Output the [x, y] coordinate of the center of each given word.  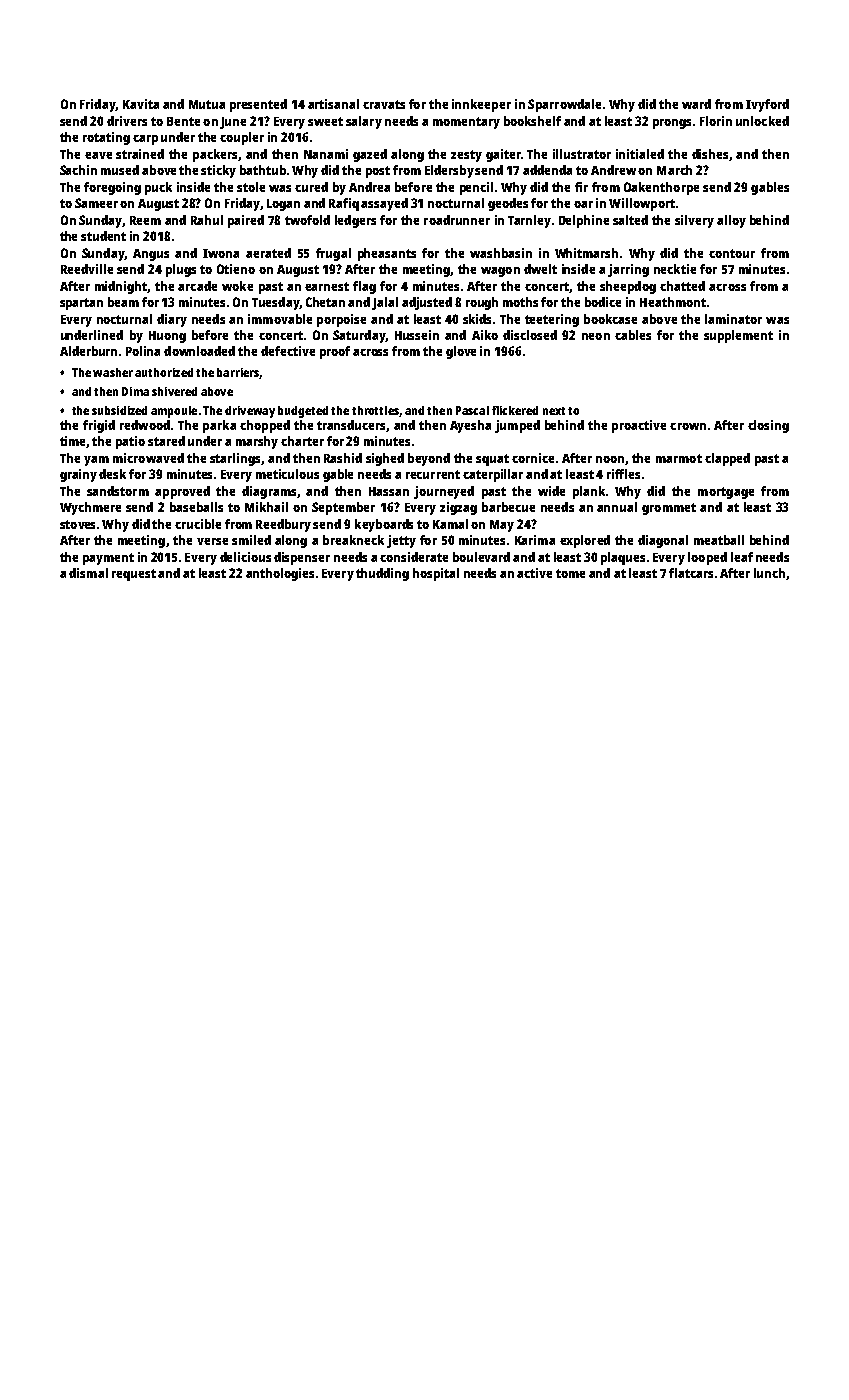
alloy [731, 221]
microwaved [148, 458]
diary [172, 320]
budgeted [303, 412]
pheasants [387, 254]
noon [610, 459]
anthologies [280, 574]
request [134, 575]
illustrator [582, 154]
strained [140, 154]
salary [364, 122]
